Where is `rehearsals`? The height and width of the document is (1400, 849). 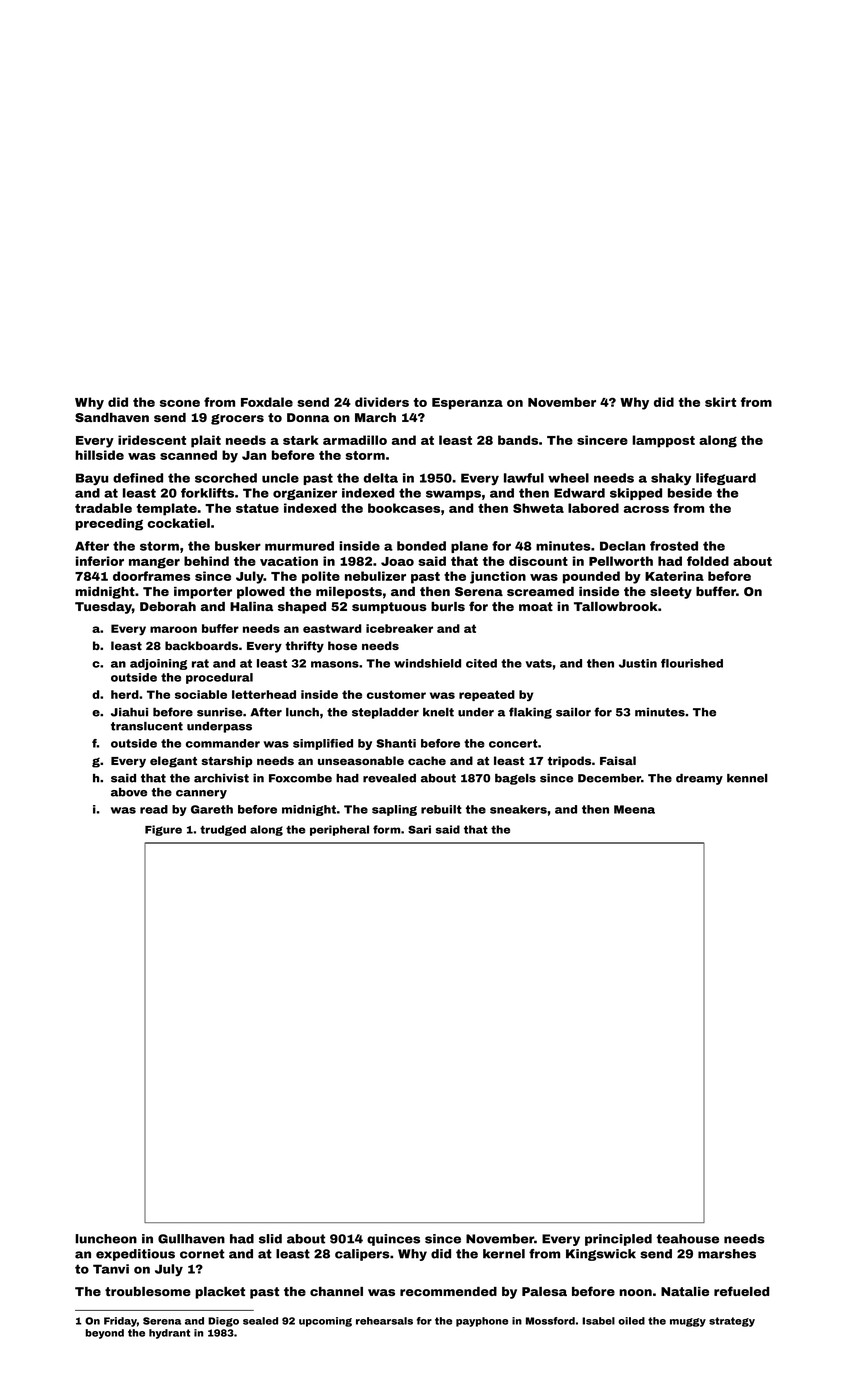
rehearsals is located at coordinates (384, 1321).
